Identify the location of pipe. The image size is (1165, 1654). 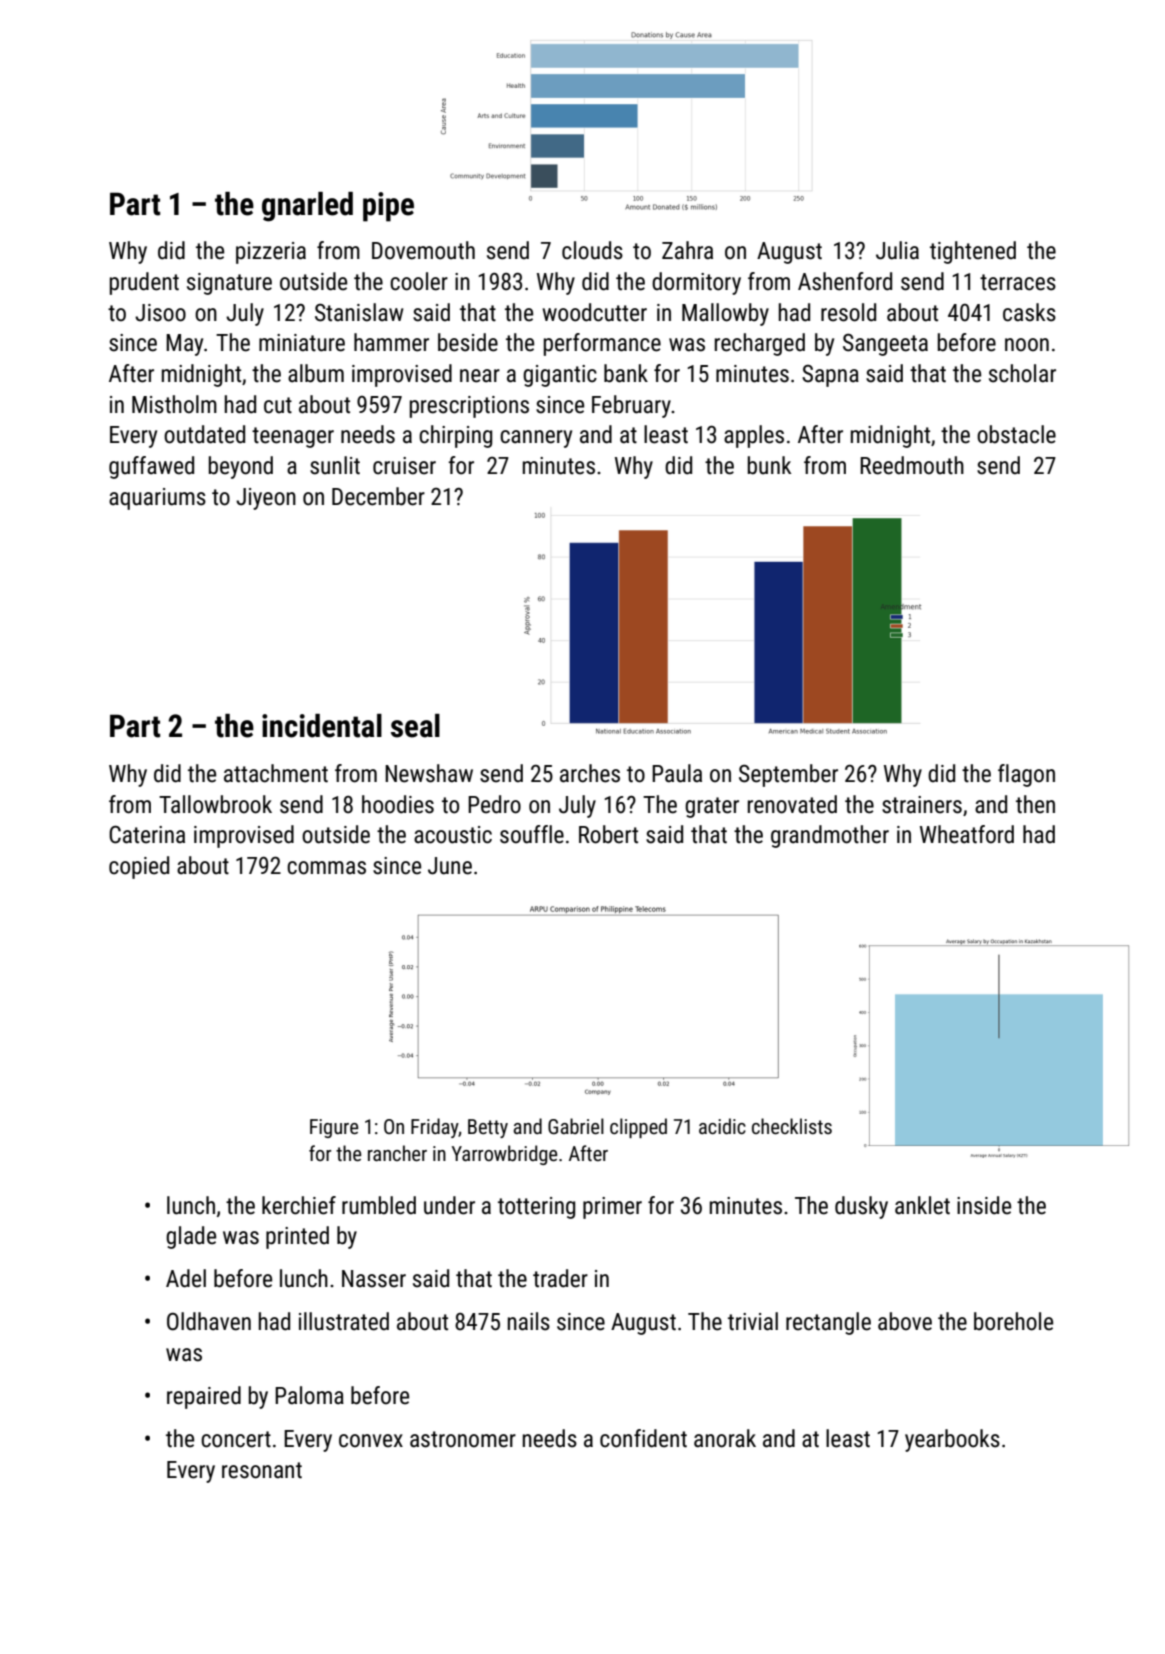
(388, 207).
